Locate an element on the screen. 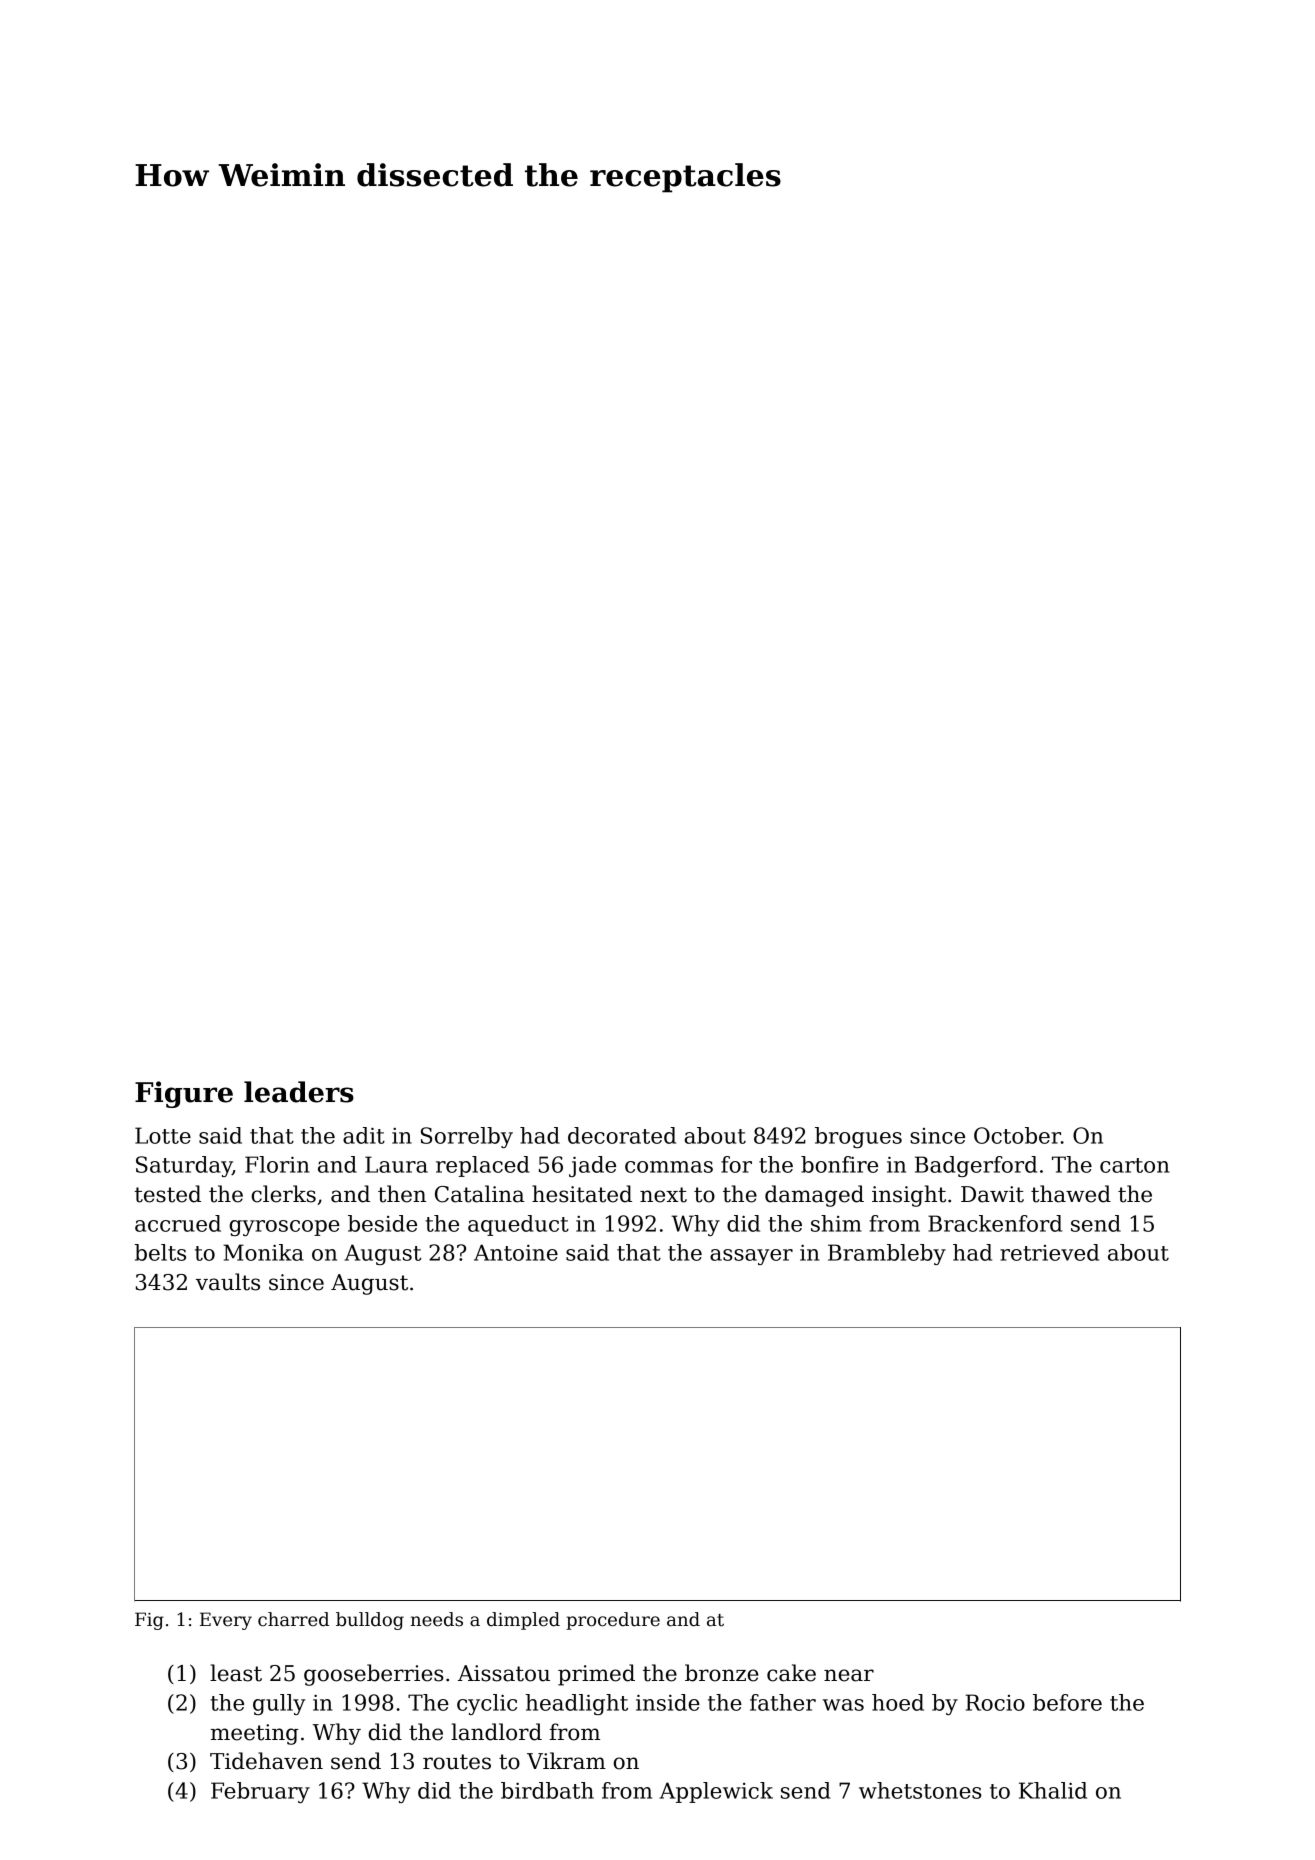  birdbath is located at coordinates (547, 1790).
